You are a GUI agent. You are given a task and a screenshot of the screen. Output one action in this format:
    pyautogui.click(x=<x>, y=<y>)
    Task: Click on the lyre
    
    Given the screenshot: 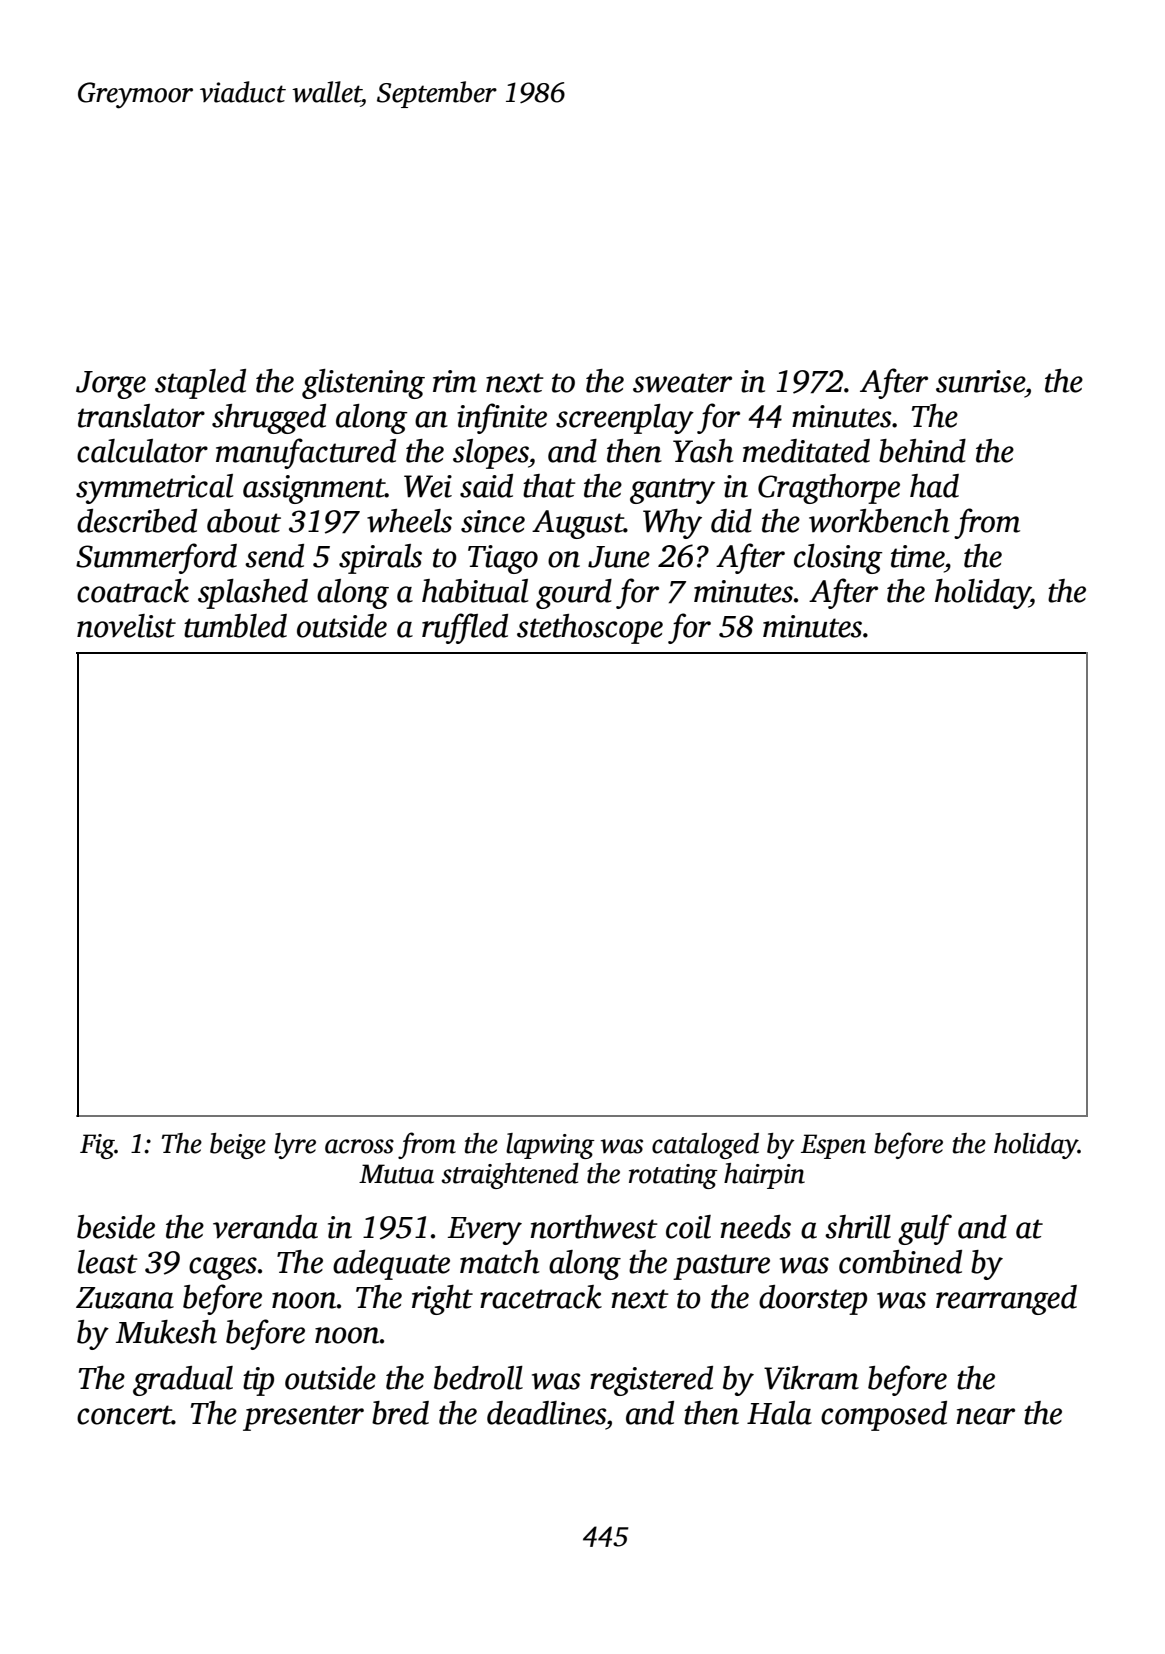 What is the action you would take?
    pyautogui.click(x=295, y=1146)
